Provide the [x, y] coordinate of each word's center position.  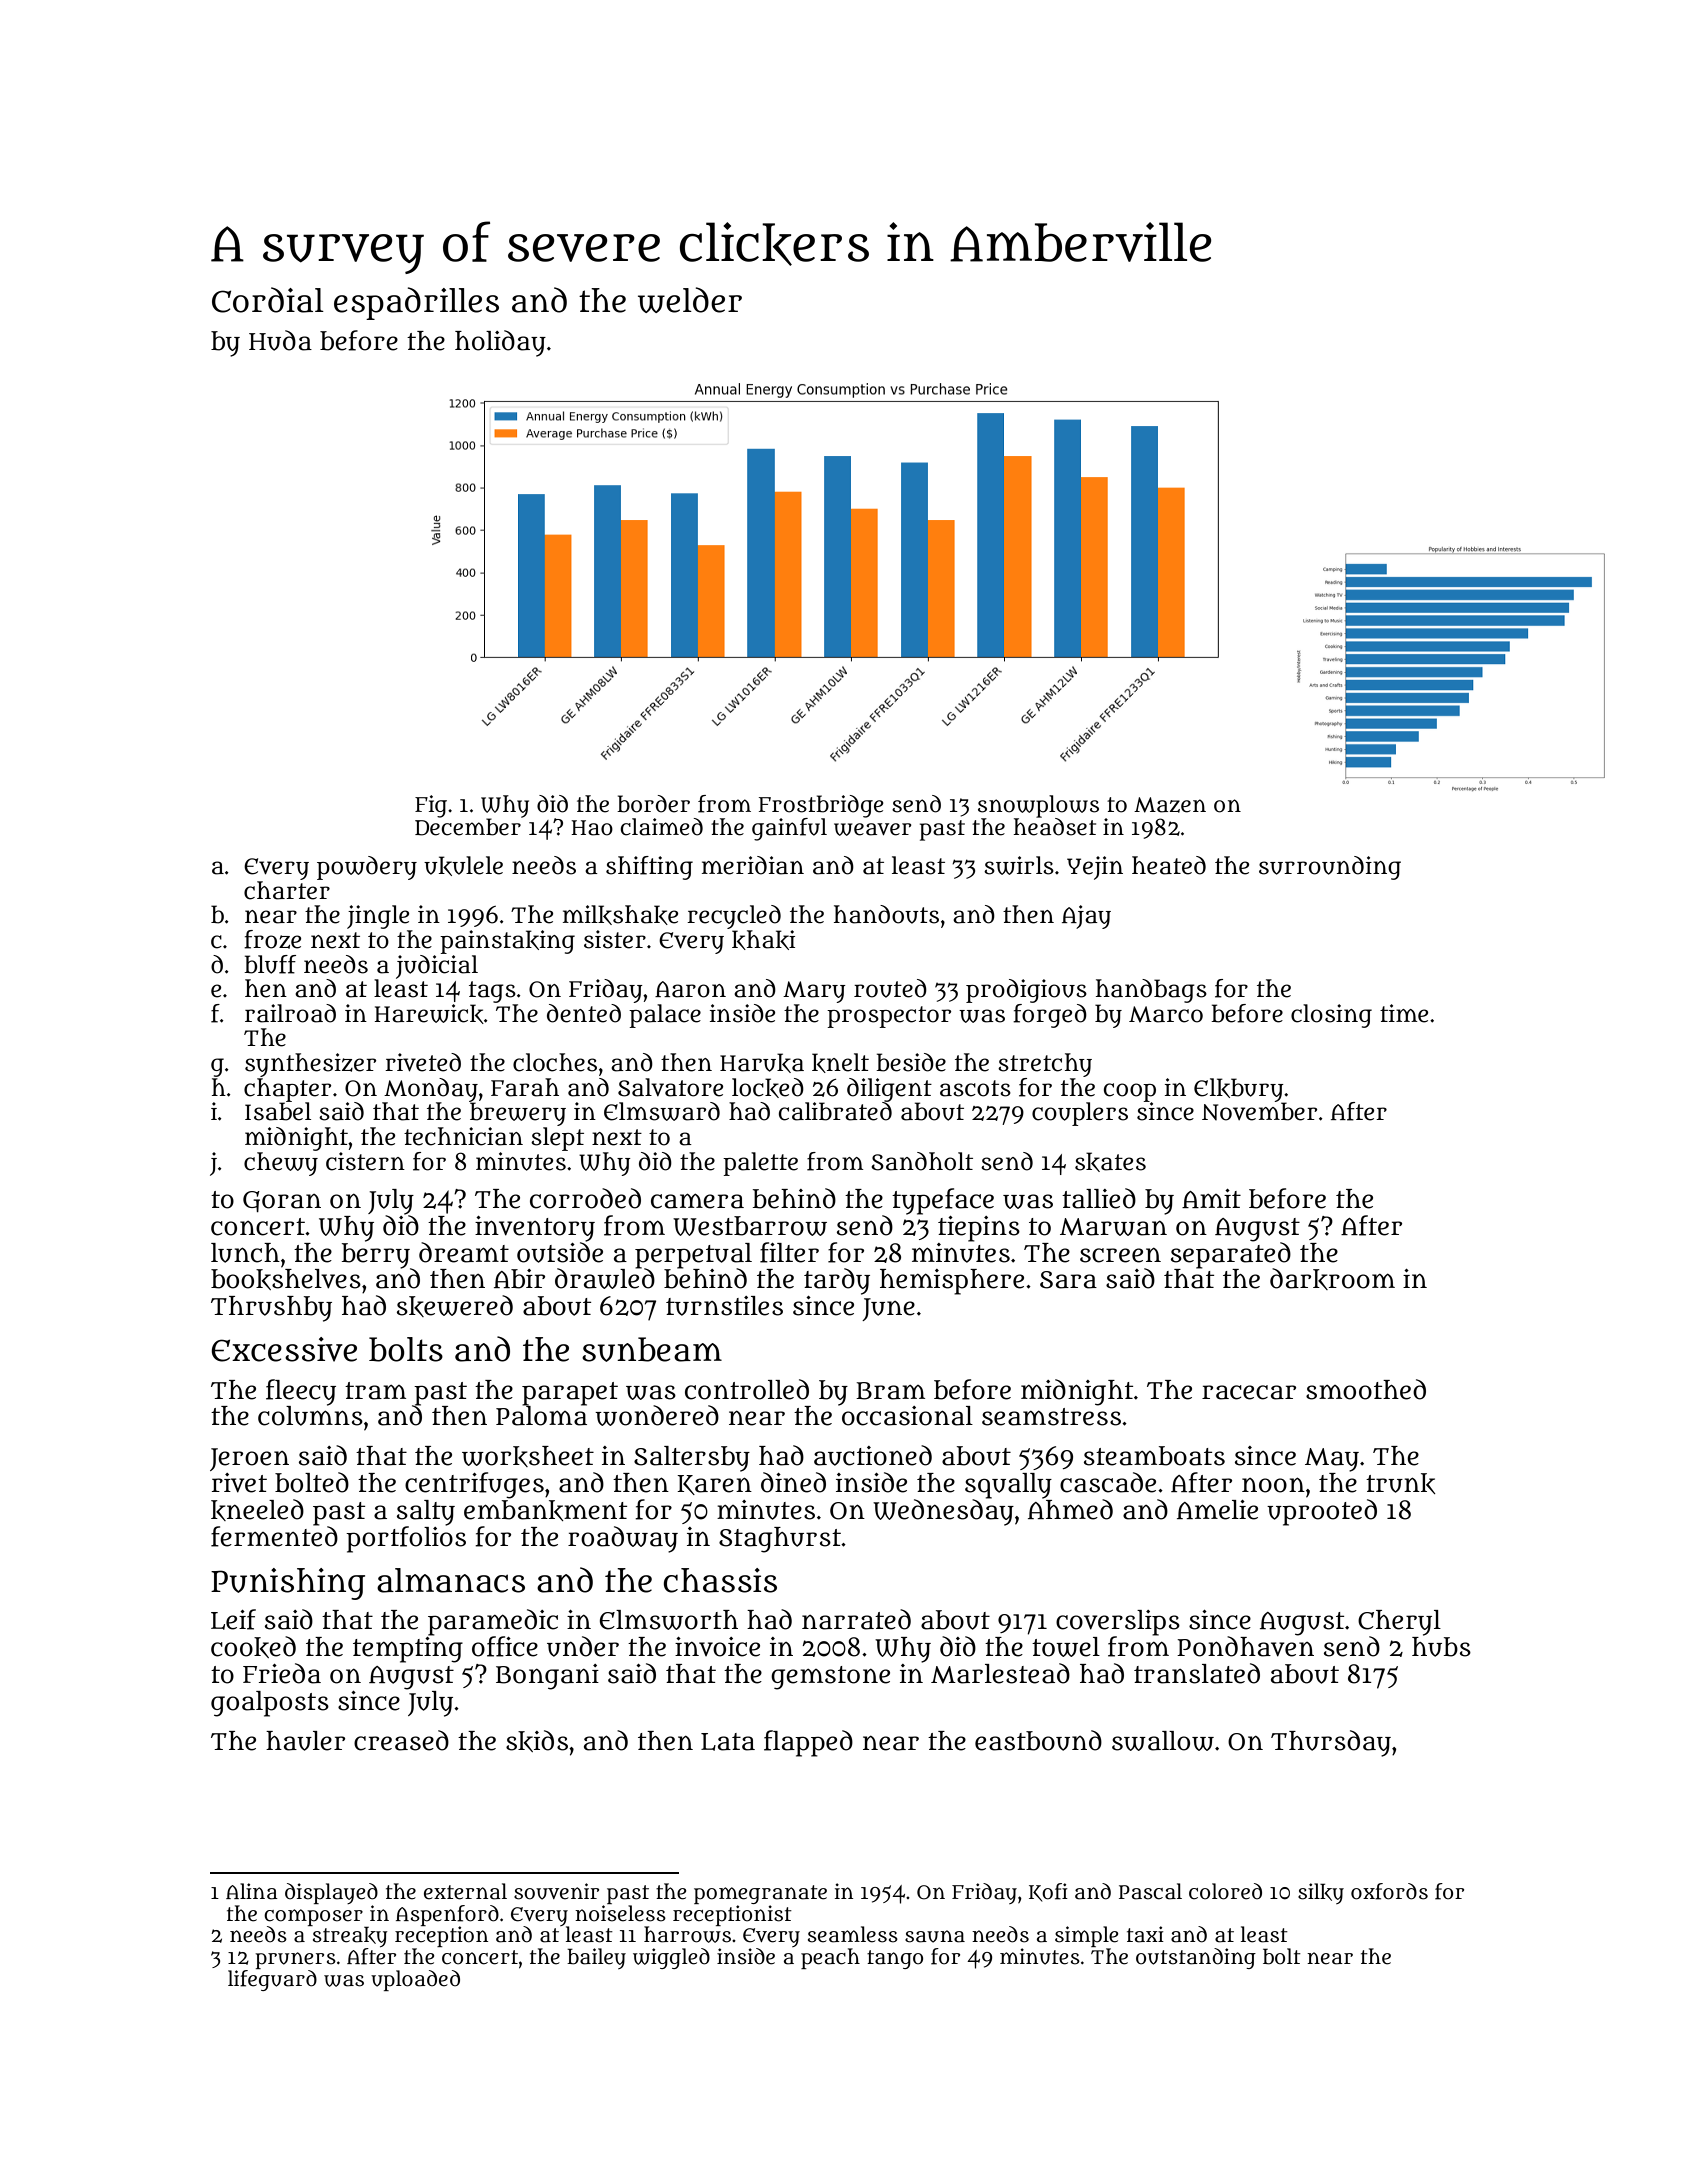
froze [272, 939]
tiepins [979, 1228]
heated [1169, 865]
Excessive [284, 1349]
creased [401, 1740]
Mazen [1170, 805]
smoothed [1366, 1389]
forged [1050, 1016]
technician [463, 1136]
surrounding [1330, 868]
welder [690, 300]
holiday [500, 343]
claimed [661, 827]
